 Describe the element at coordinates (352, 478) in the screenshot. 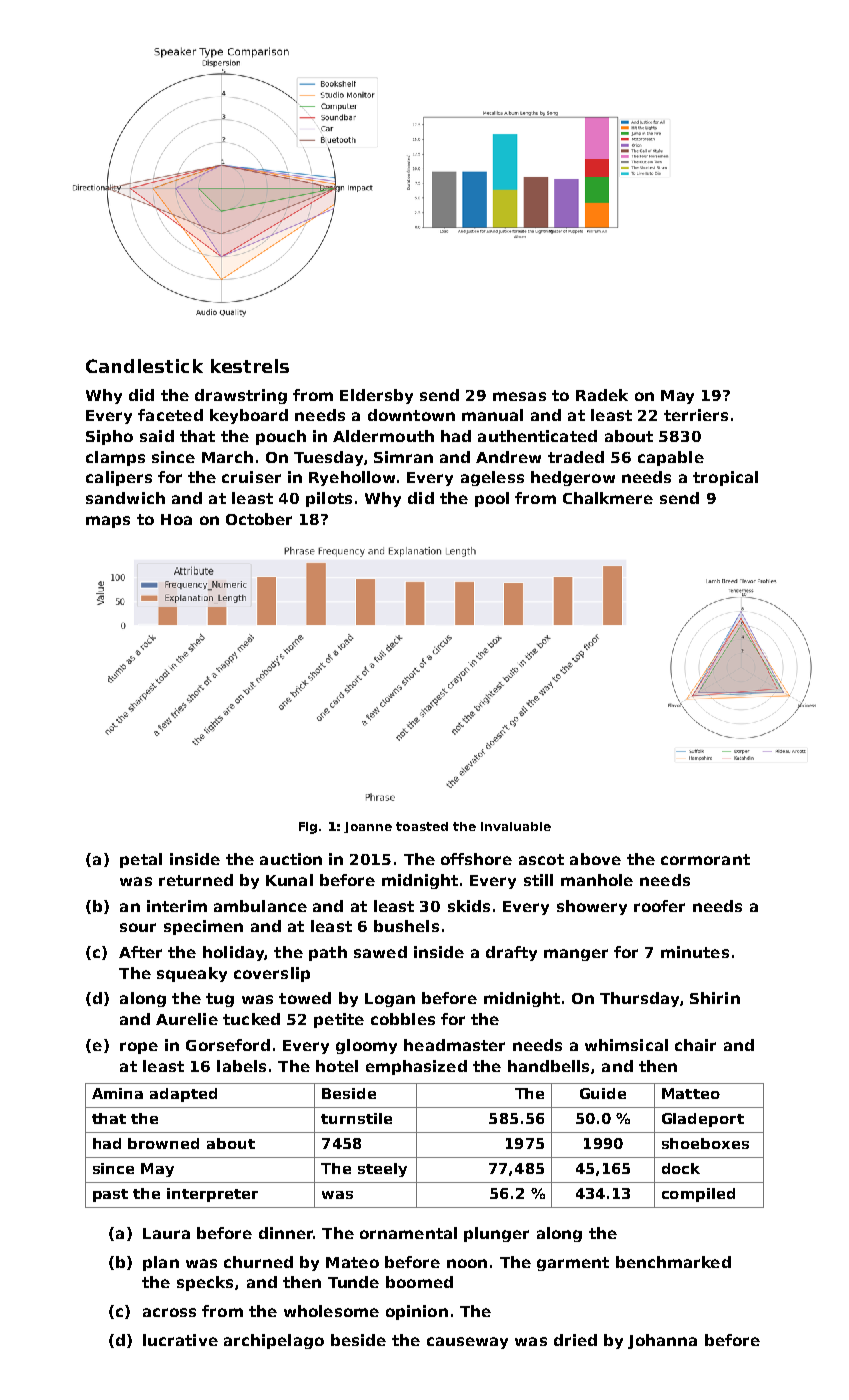

I see `Ryehollow` at that location.
